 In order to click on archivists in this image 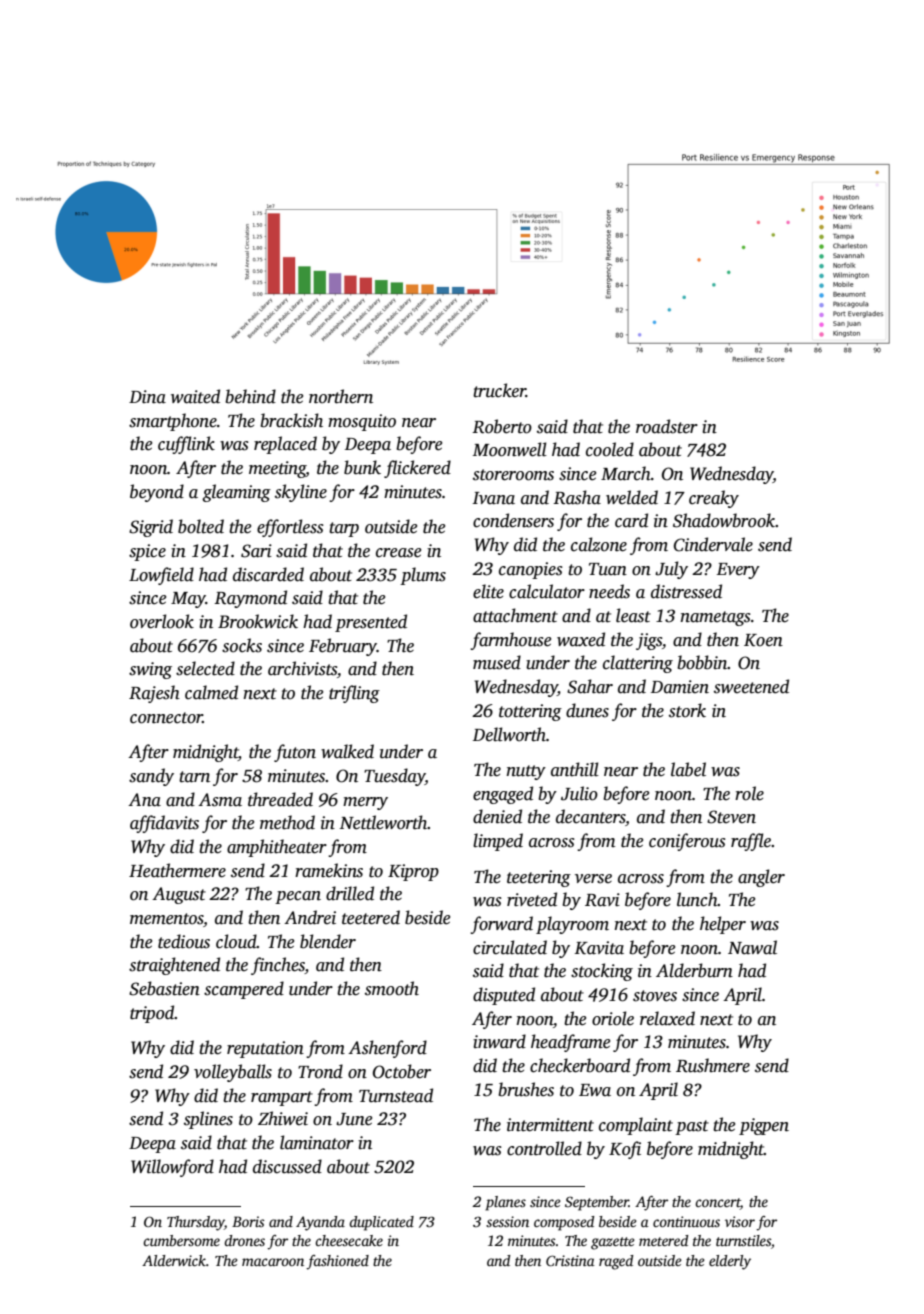, I will do `click(302, 668)`.
